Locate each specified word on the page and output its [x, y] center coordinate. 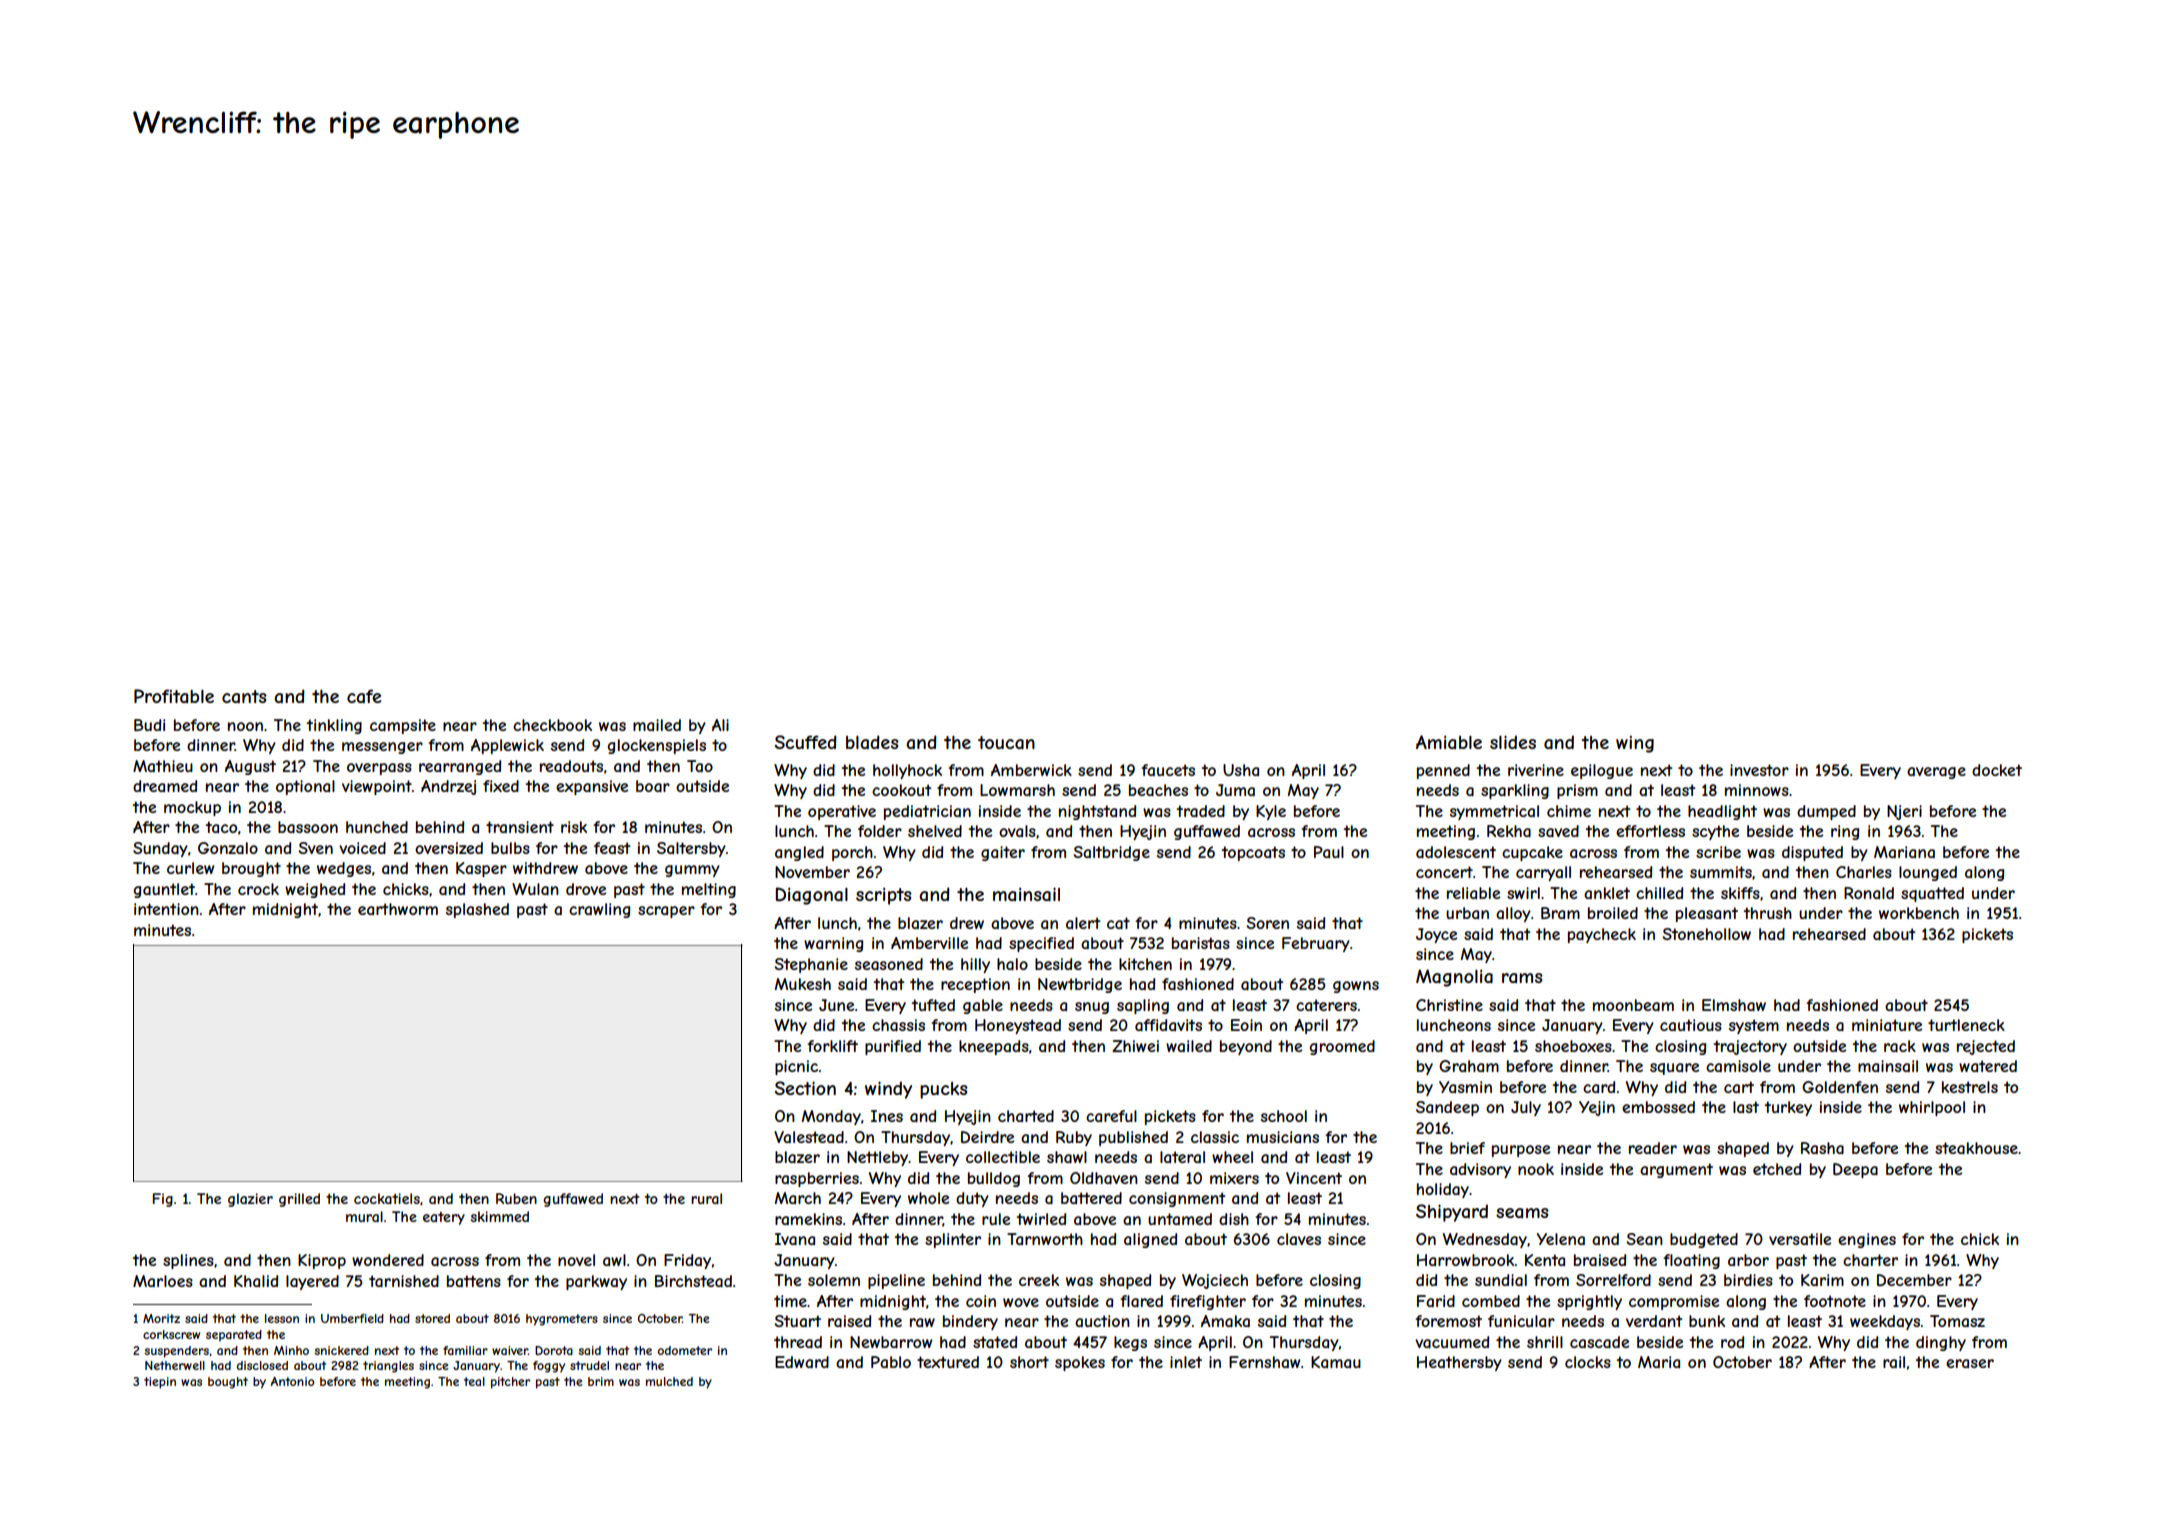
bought [228, 1383]
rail [1894, 1362]
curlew [190, 868]
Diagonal [811, 896]
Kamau [1336, 1362]
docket [1997, 770]
